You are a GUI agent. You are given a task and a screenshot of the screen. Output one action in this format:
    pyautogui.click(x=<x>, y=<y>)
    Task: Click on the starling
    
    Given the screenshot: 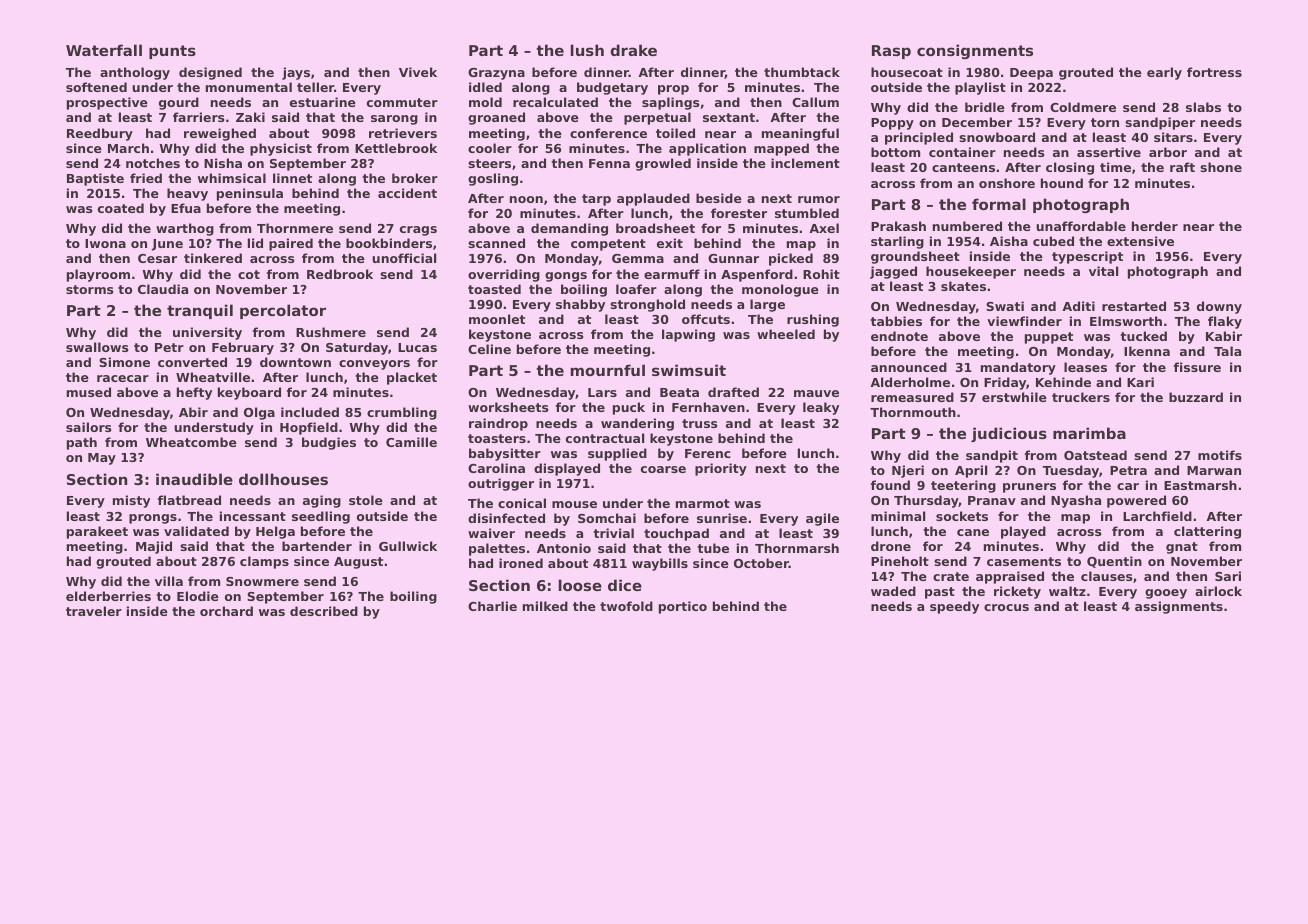 What is the action you would take?
    pyautogui.click(x=897, y=242)
